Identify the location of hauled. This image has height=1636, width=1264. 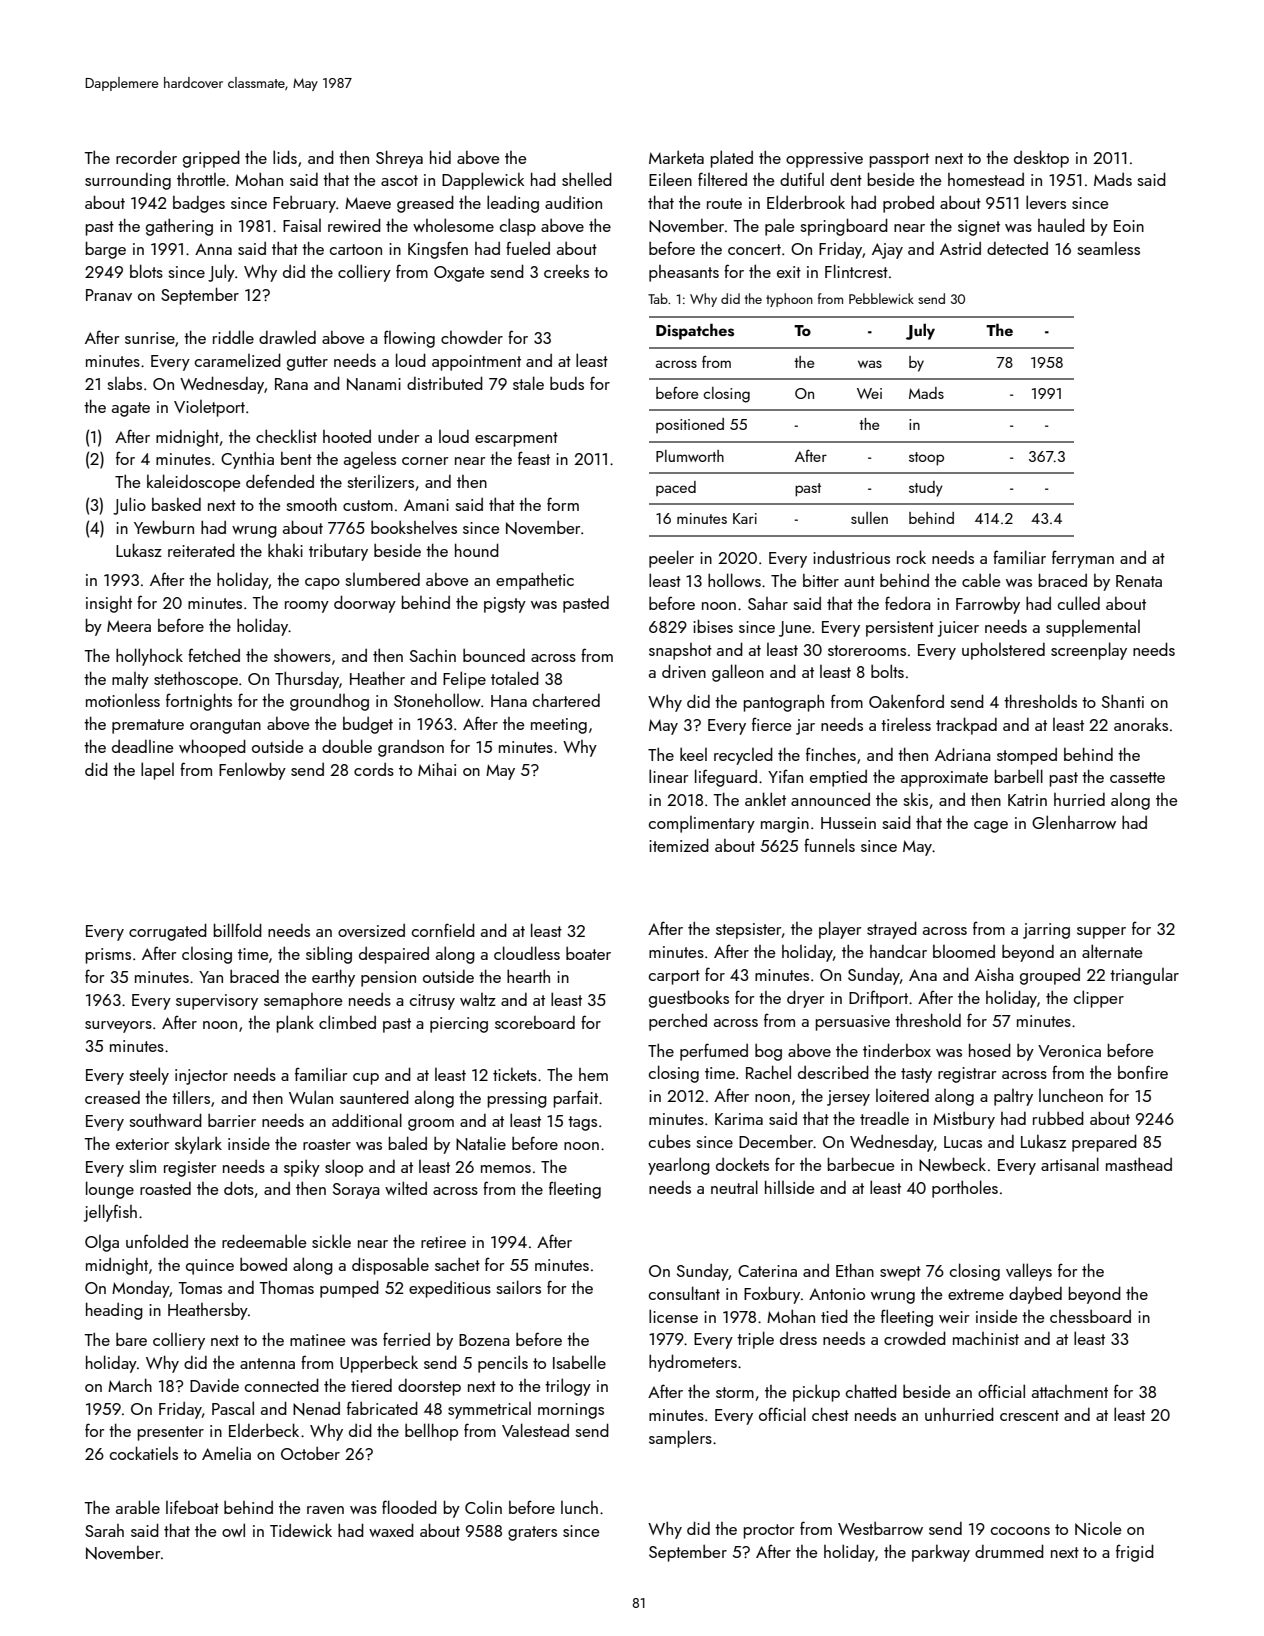
(1061, 225).
